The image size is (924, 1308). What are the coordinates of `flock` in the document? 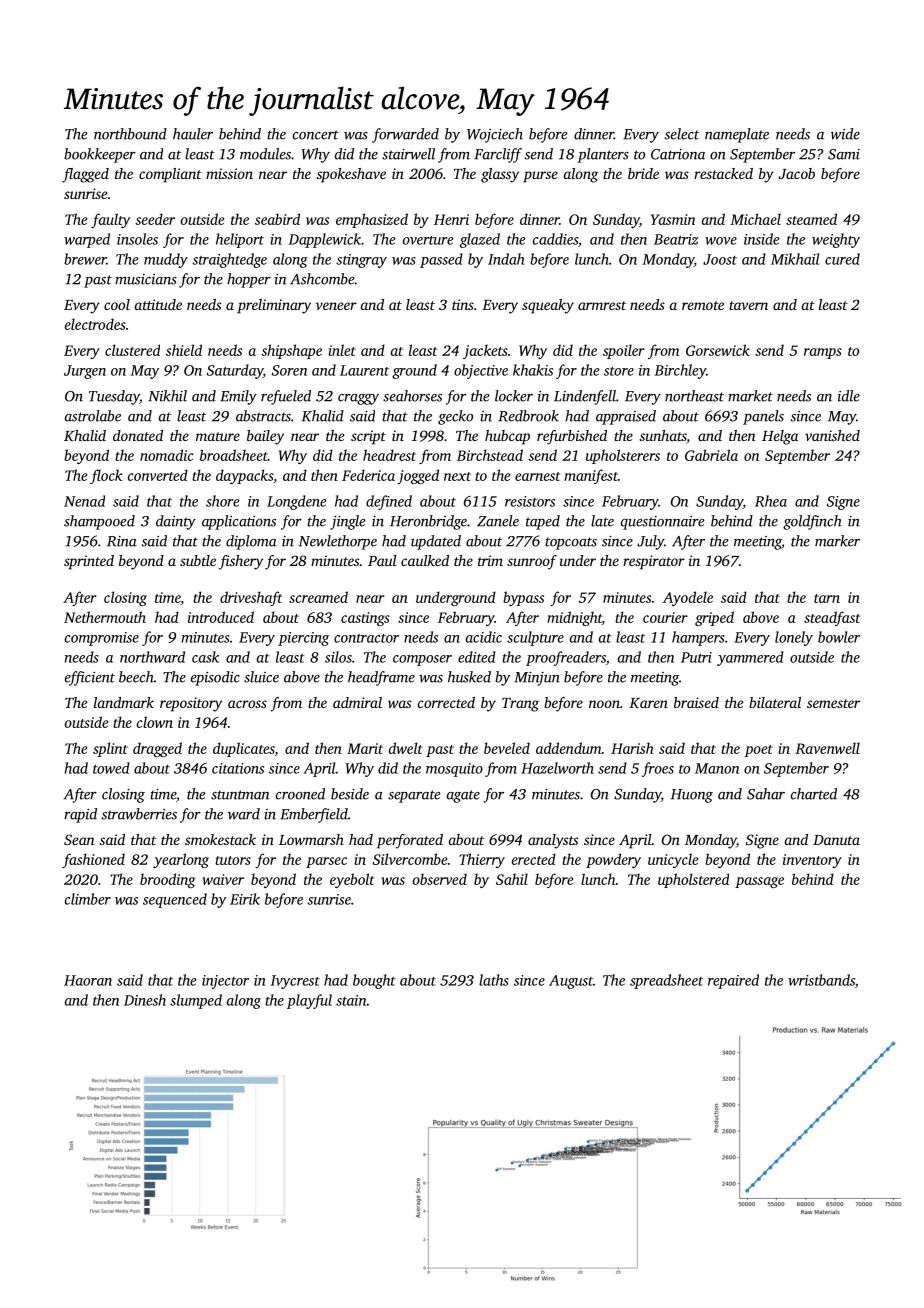 It's located at (106, 476).
